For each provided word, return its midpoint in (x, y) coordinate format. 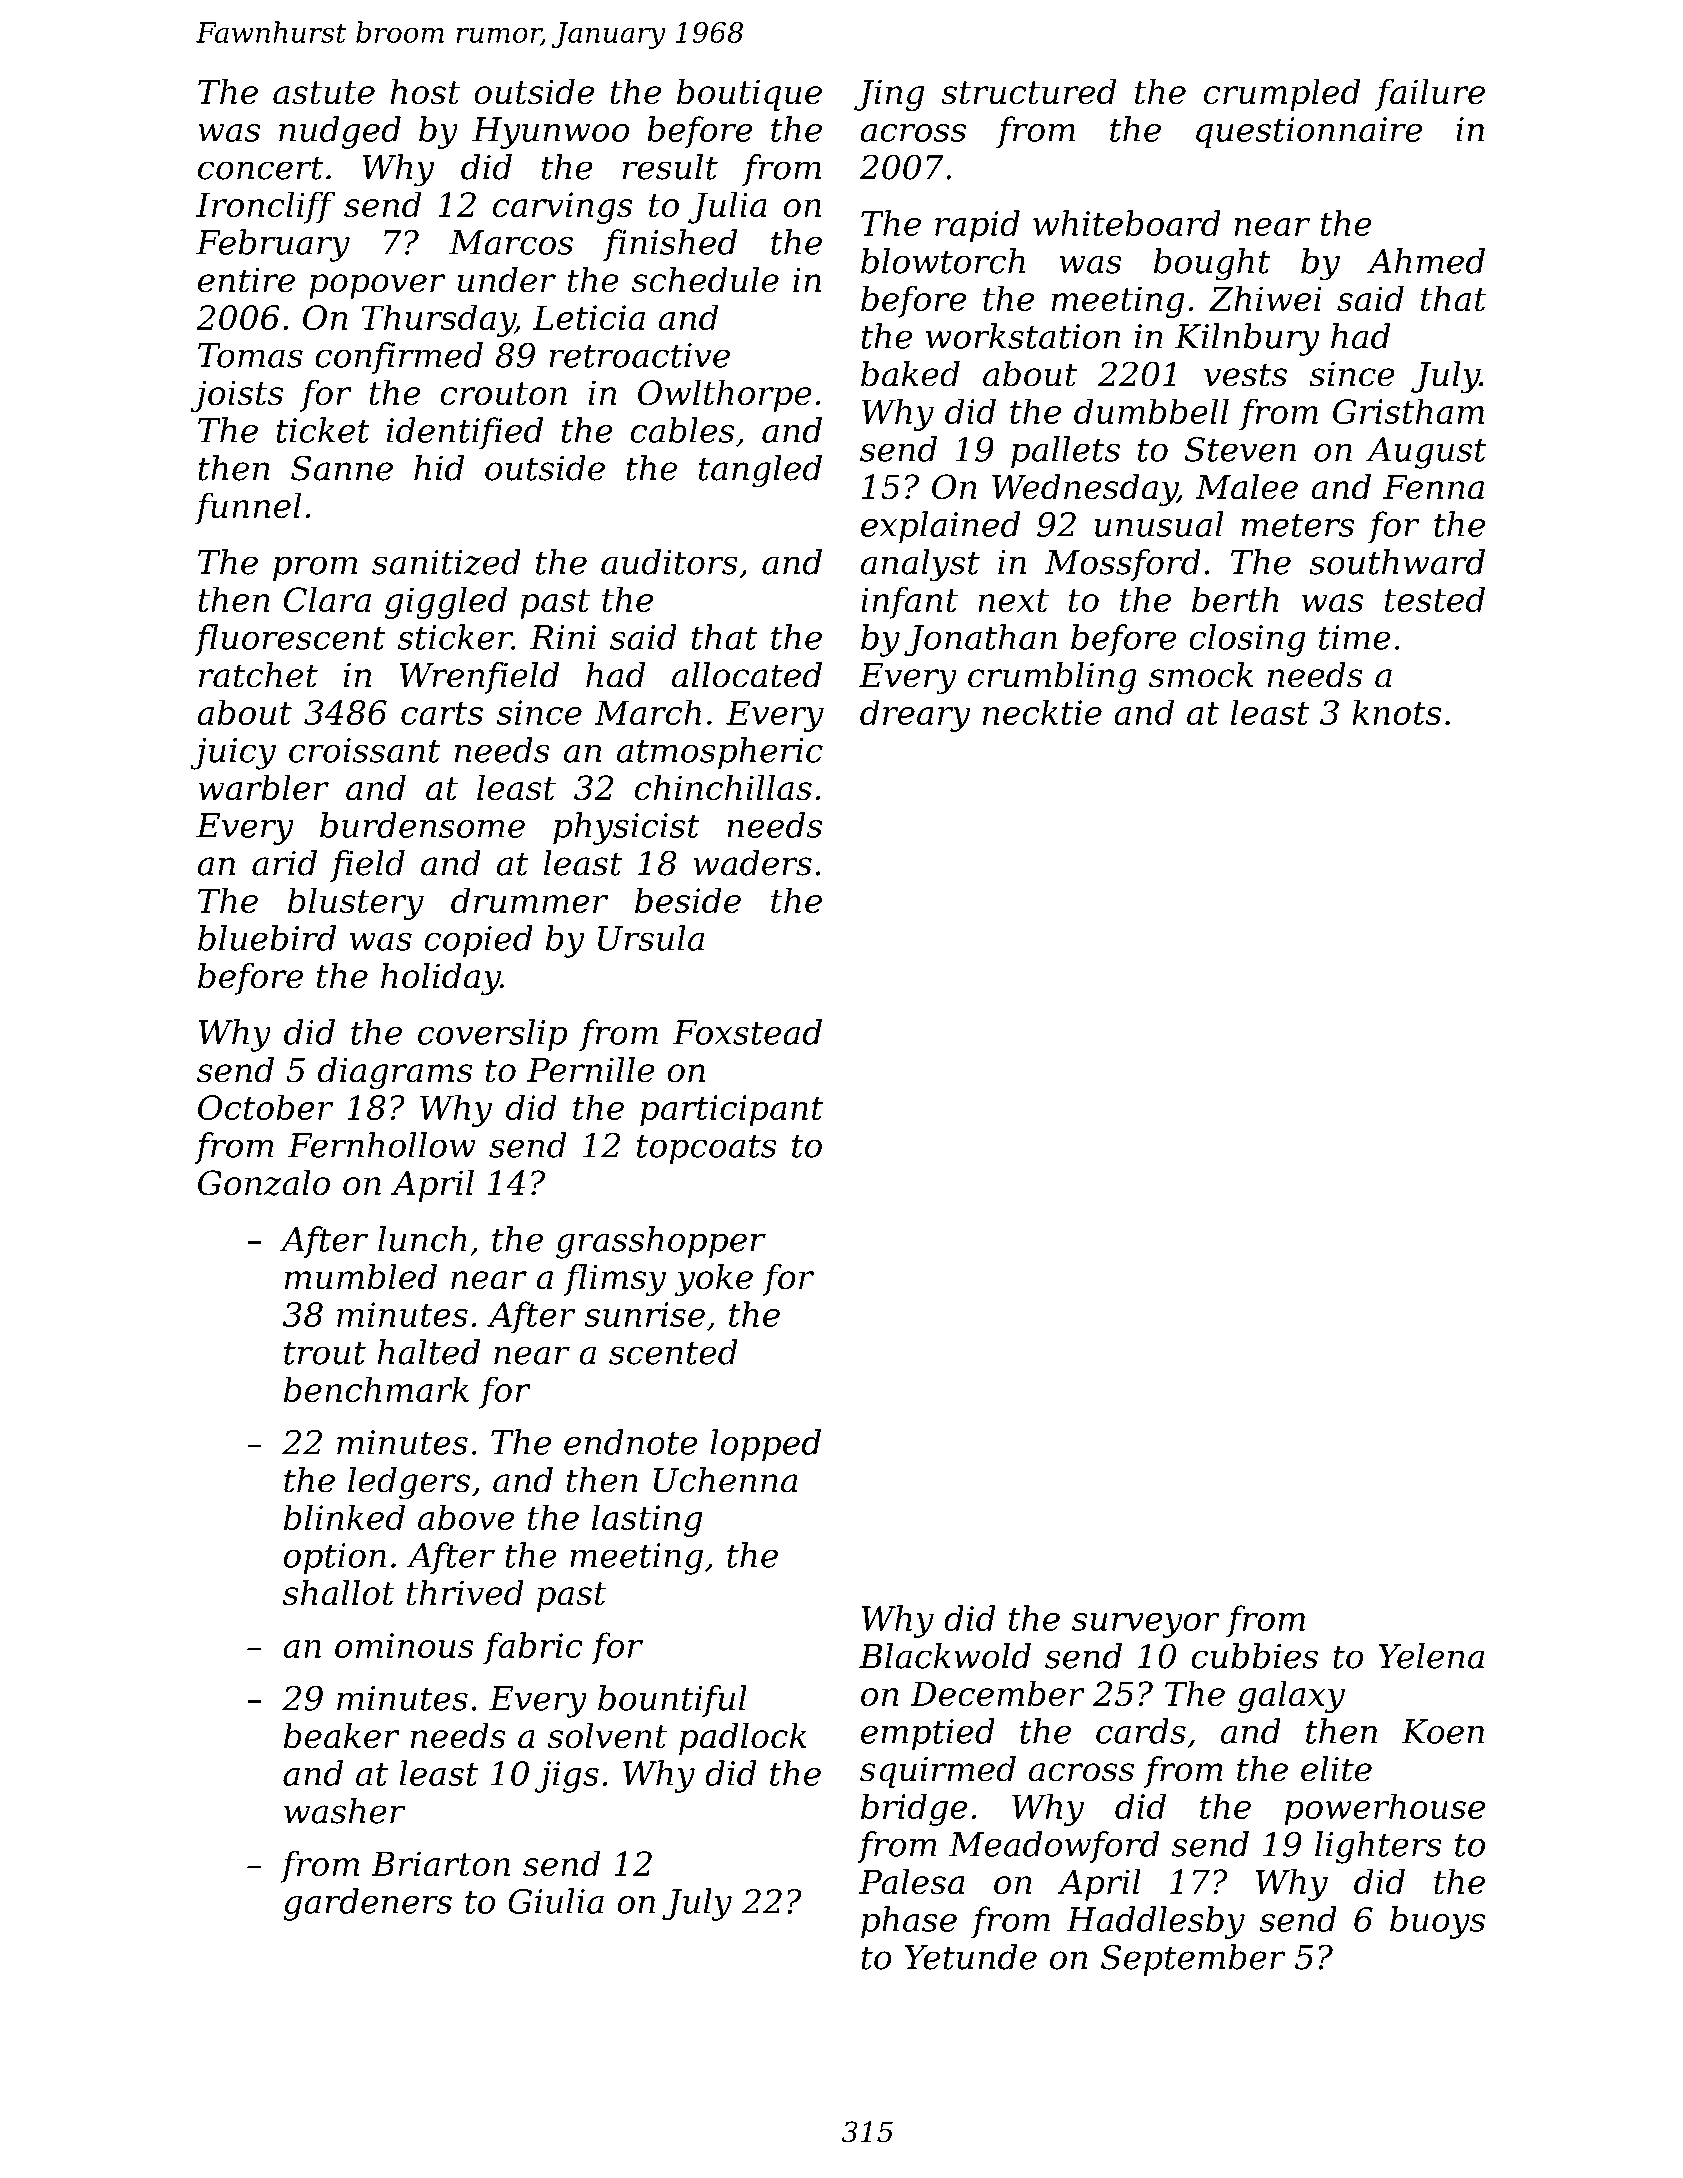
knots (1396, 712)
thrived (465, 1593)
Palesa (912, 1882)
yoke (714, 1280)
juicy (233, 754)
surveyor (1146, 1625)
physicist (626, 828)
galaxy (1291, 1696)
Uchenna (726, 1480)
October (265, 1107)
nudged (340, 132)
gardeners (367, 1904)
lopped (765, 1445)
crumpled (1282, 95)
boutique (749, 95)
